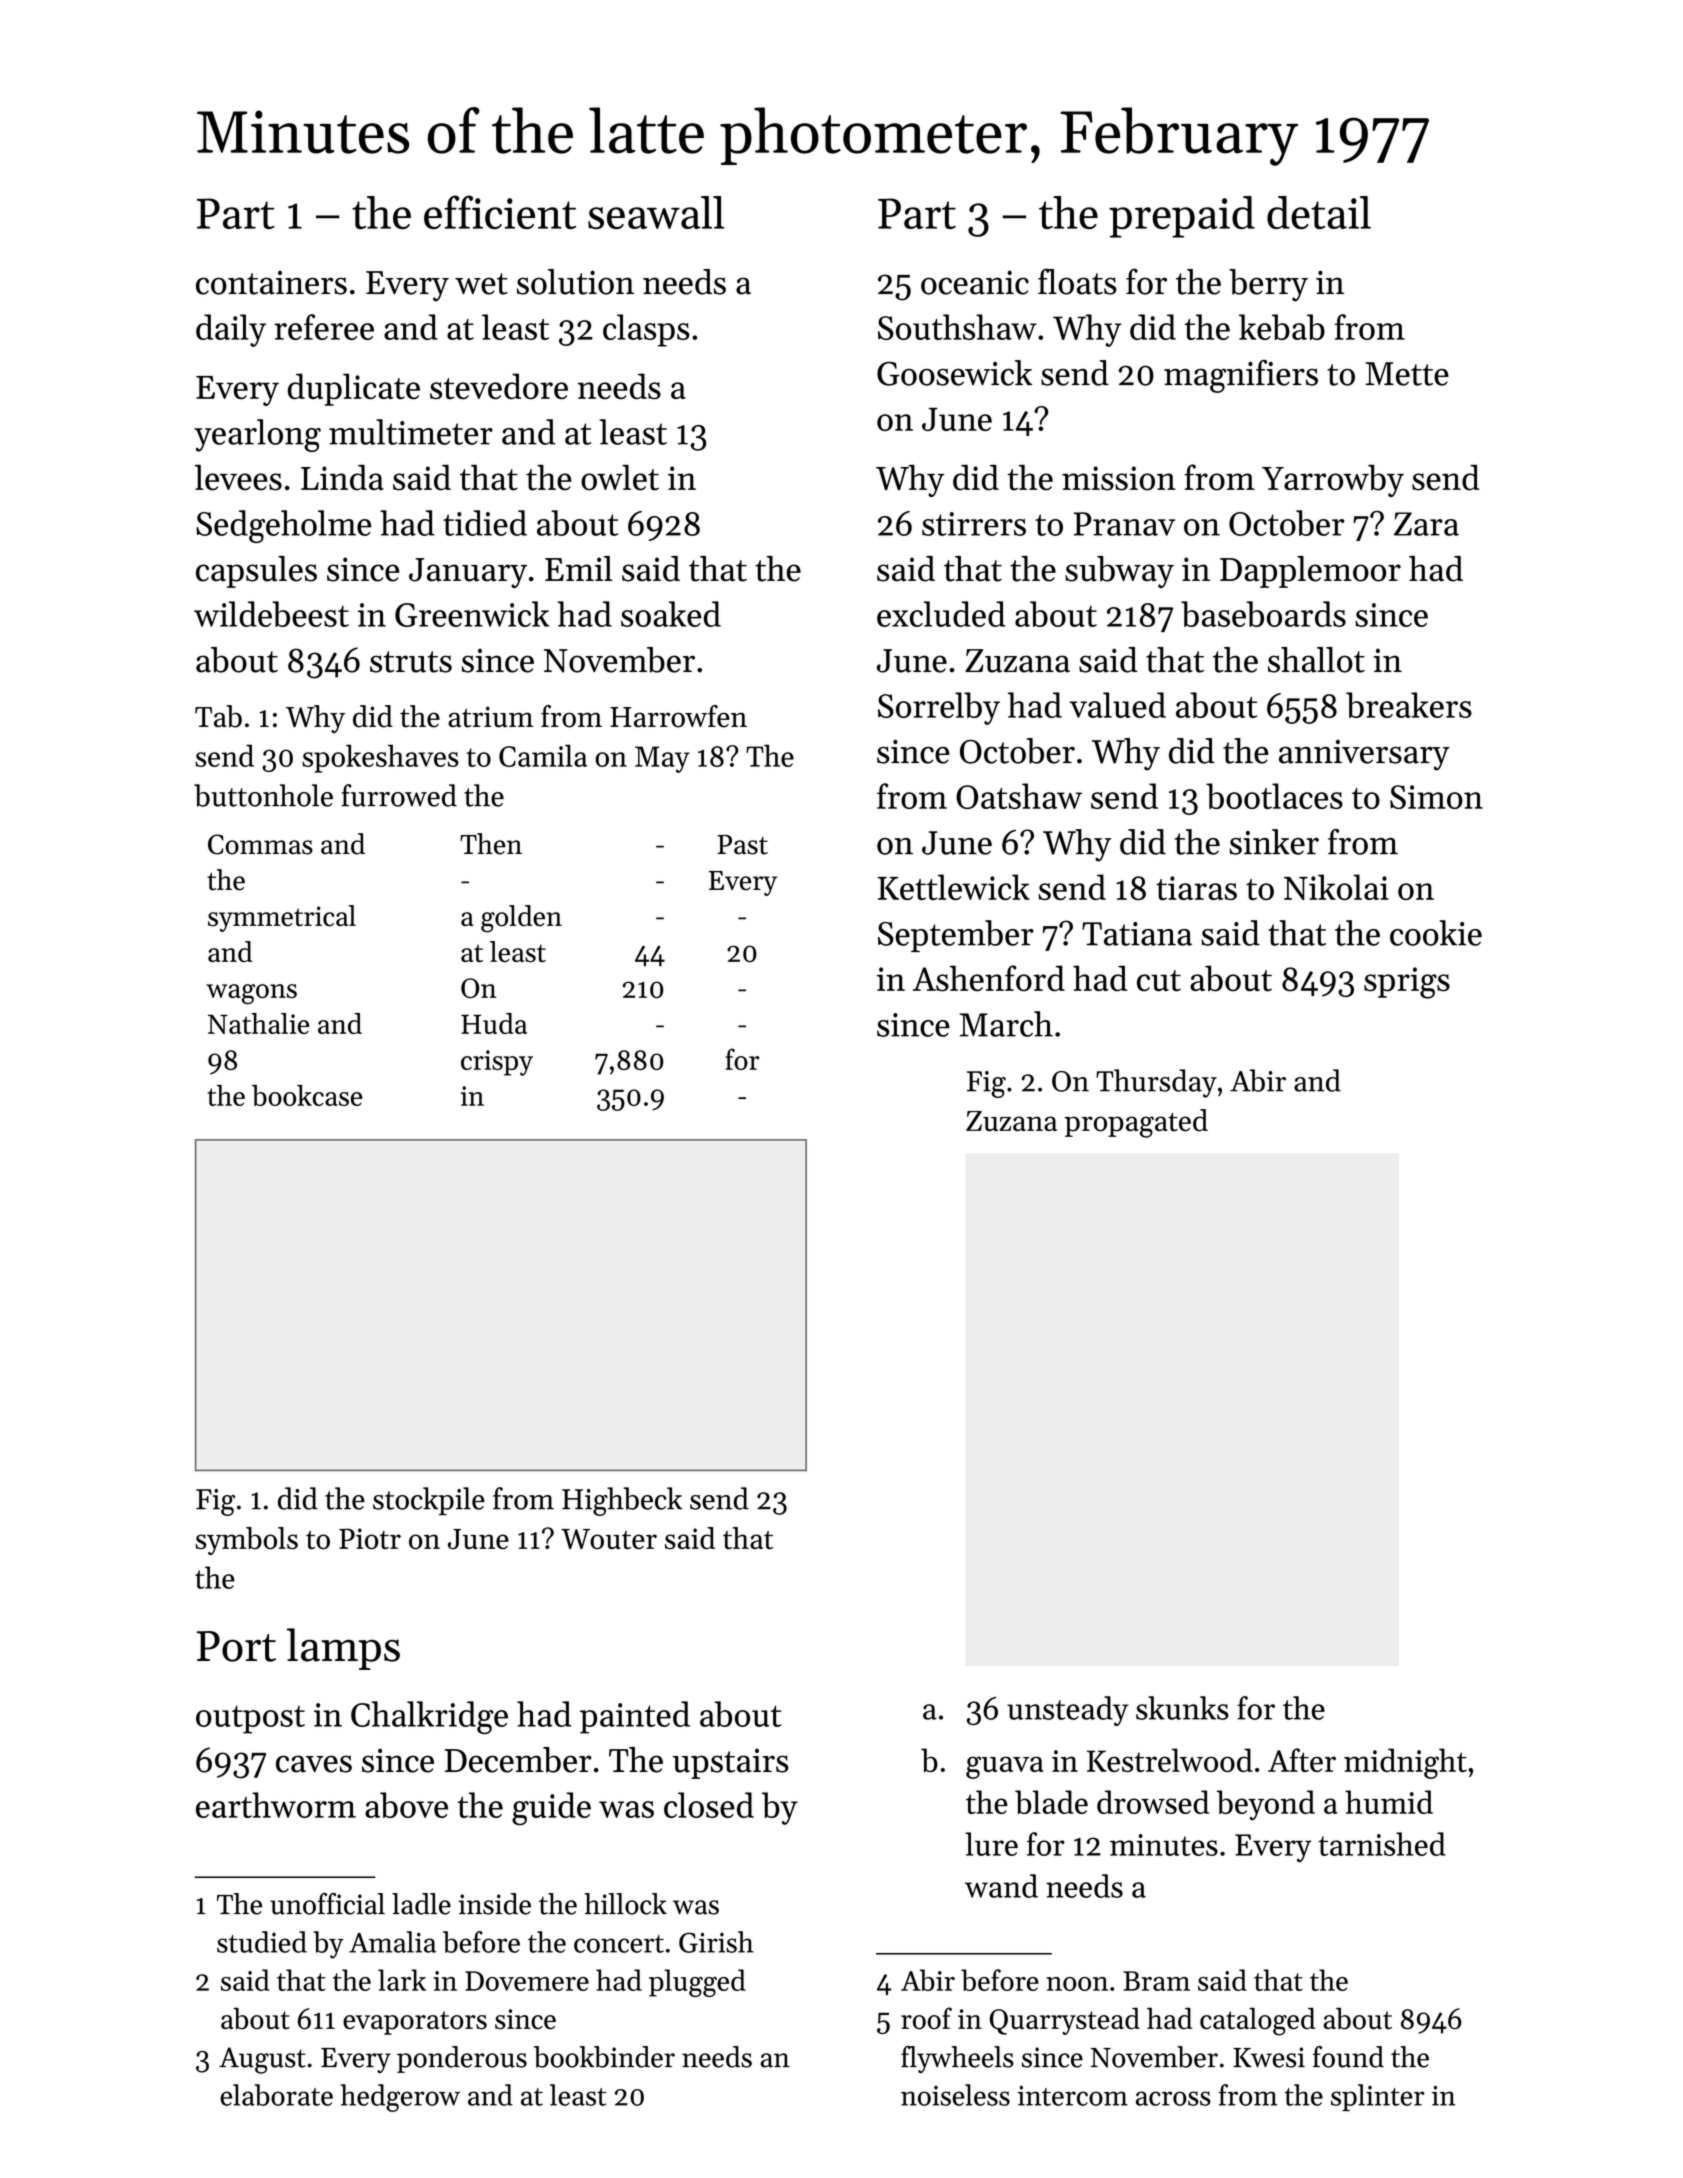 The height and width of the page is (2178, 1683). I want to click on skunks, so click(1182, 1708).
